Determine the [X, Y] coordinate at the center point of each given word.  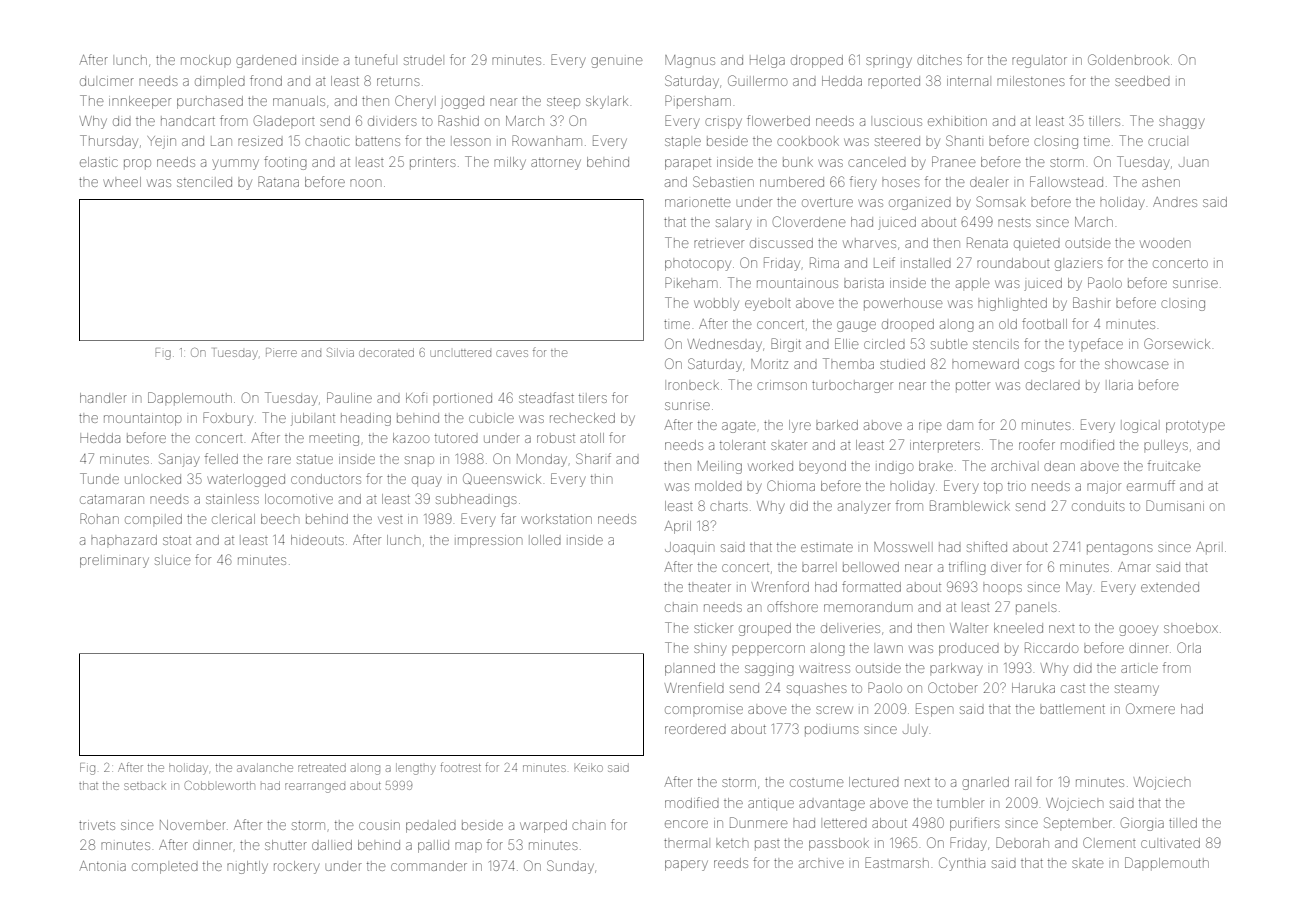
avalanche [265, 767]
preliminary [114, 561]
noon [365, 183]
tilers [593, 398]
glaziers [1079, 265]
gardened [266, 61]
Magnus [690, 61]
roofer [1037, 444]
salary [734, 223]
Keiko [588, 767]
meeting [334, 440]
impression [488, 542]
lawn [890, 649]
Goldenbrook [1128, 59]
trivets [97, 825]
